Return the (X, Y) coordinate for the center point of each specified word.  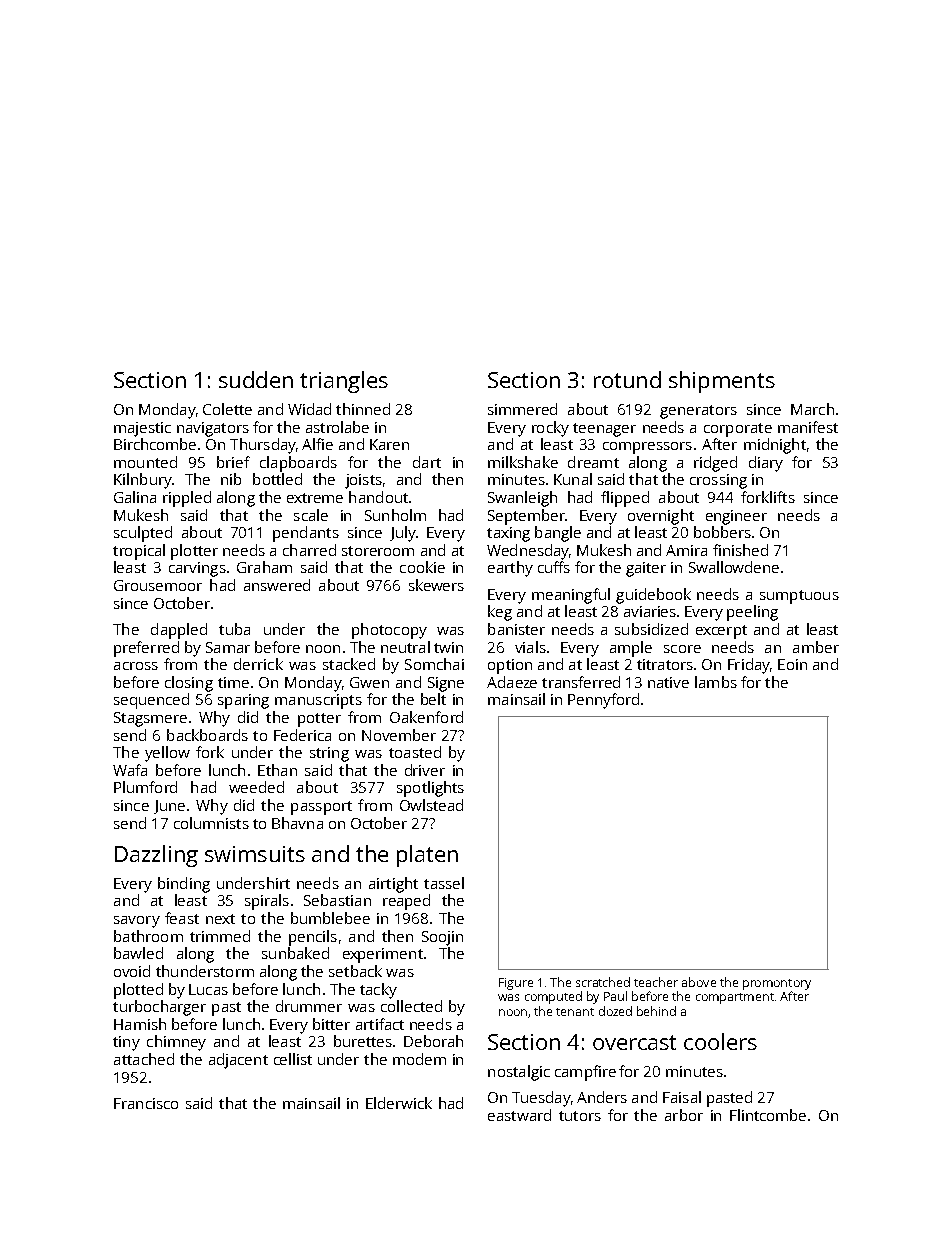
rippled (187, 499)
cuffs (554, 567)
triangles (344, 382)
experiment (383, 955)
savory (137, 922)
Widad (309, 409)
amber (816, 647)
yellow (167, 754)
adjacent (238, 1061)
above (699, 982)
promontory (777, 984)
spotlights (430, 789)
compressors (647, 448)
